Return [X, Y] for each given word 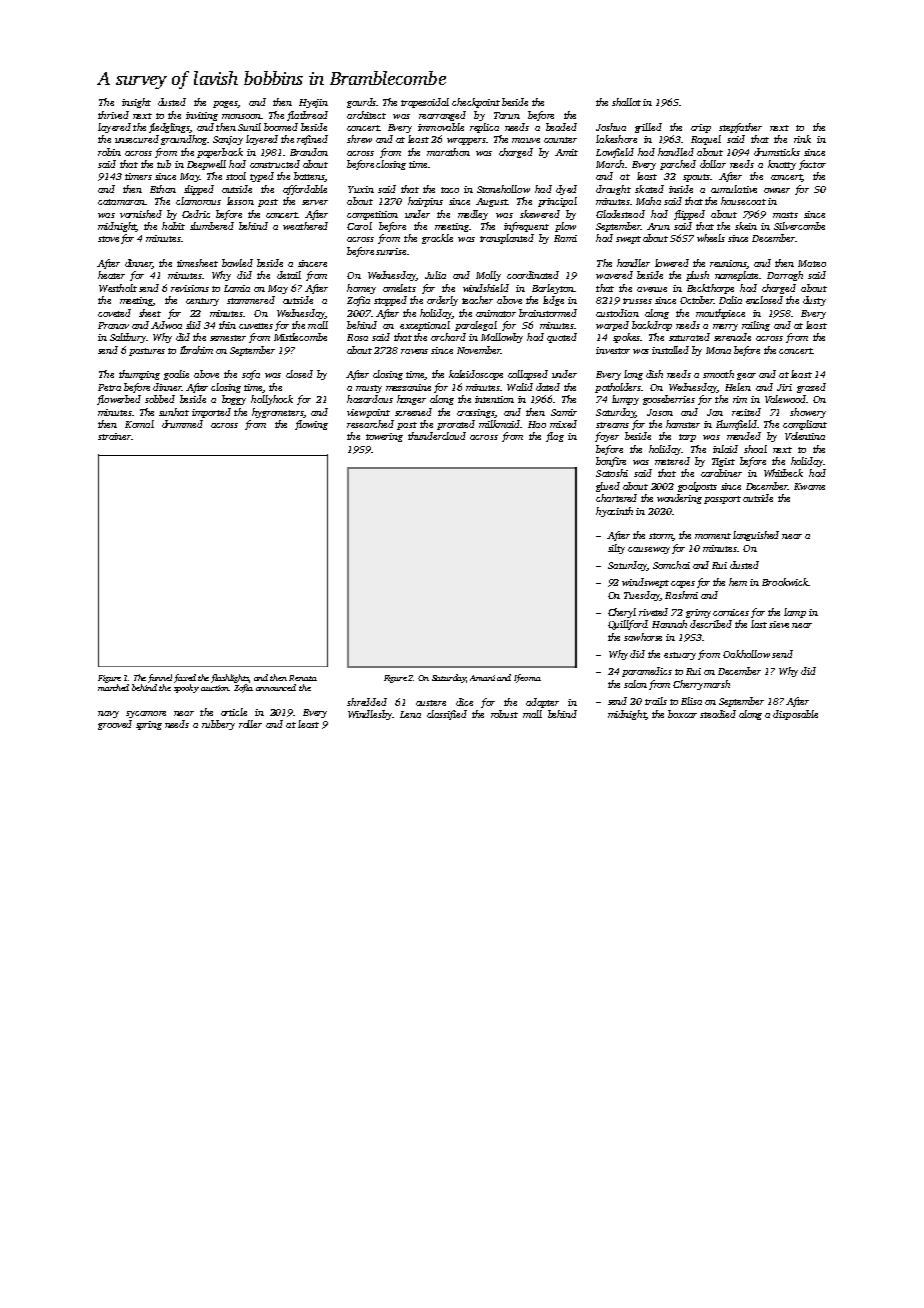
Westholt [118, 288]
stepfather [740, 128]
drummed [182, 424]
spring [149, 725]
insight [136, 103]
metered [672, 461]
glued [608, 487]
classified [447, 715]
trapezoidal [425, 103]
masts [785, 215]
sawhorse [643, 637]
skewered [540, 214]
